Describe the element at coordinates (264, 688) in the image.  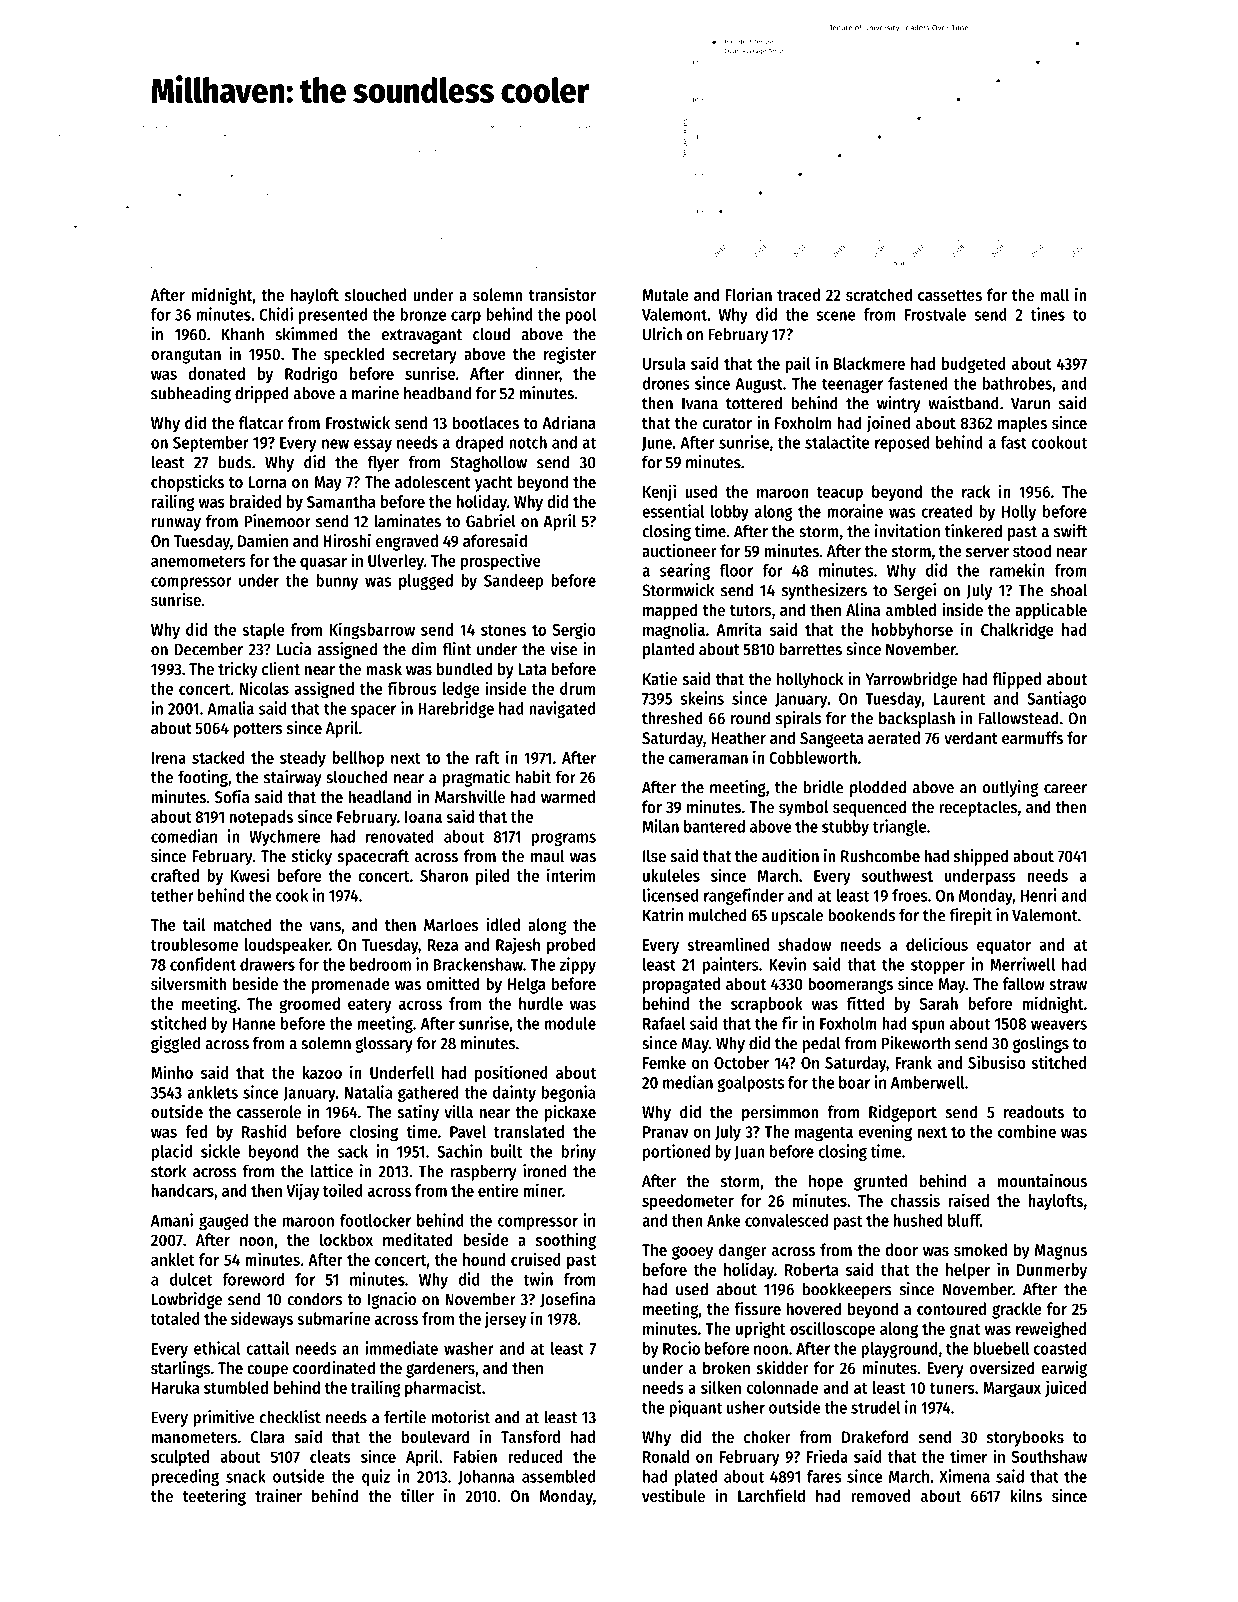
I see `Nicolas` at that location.
